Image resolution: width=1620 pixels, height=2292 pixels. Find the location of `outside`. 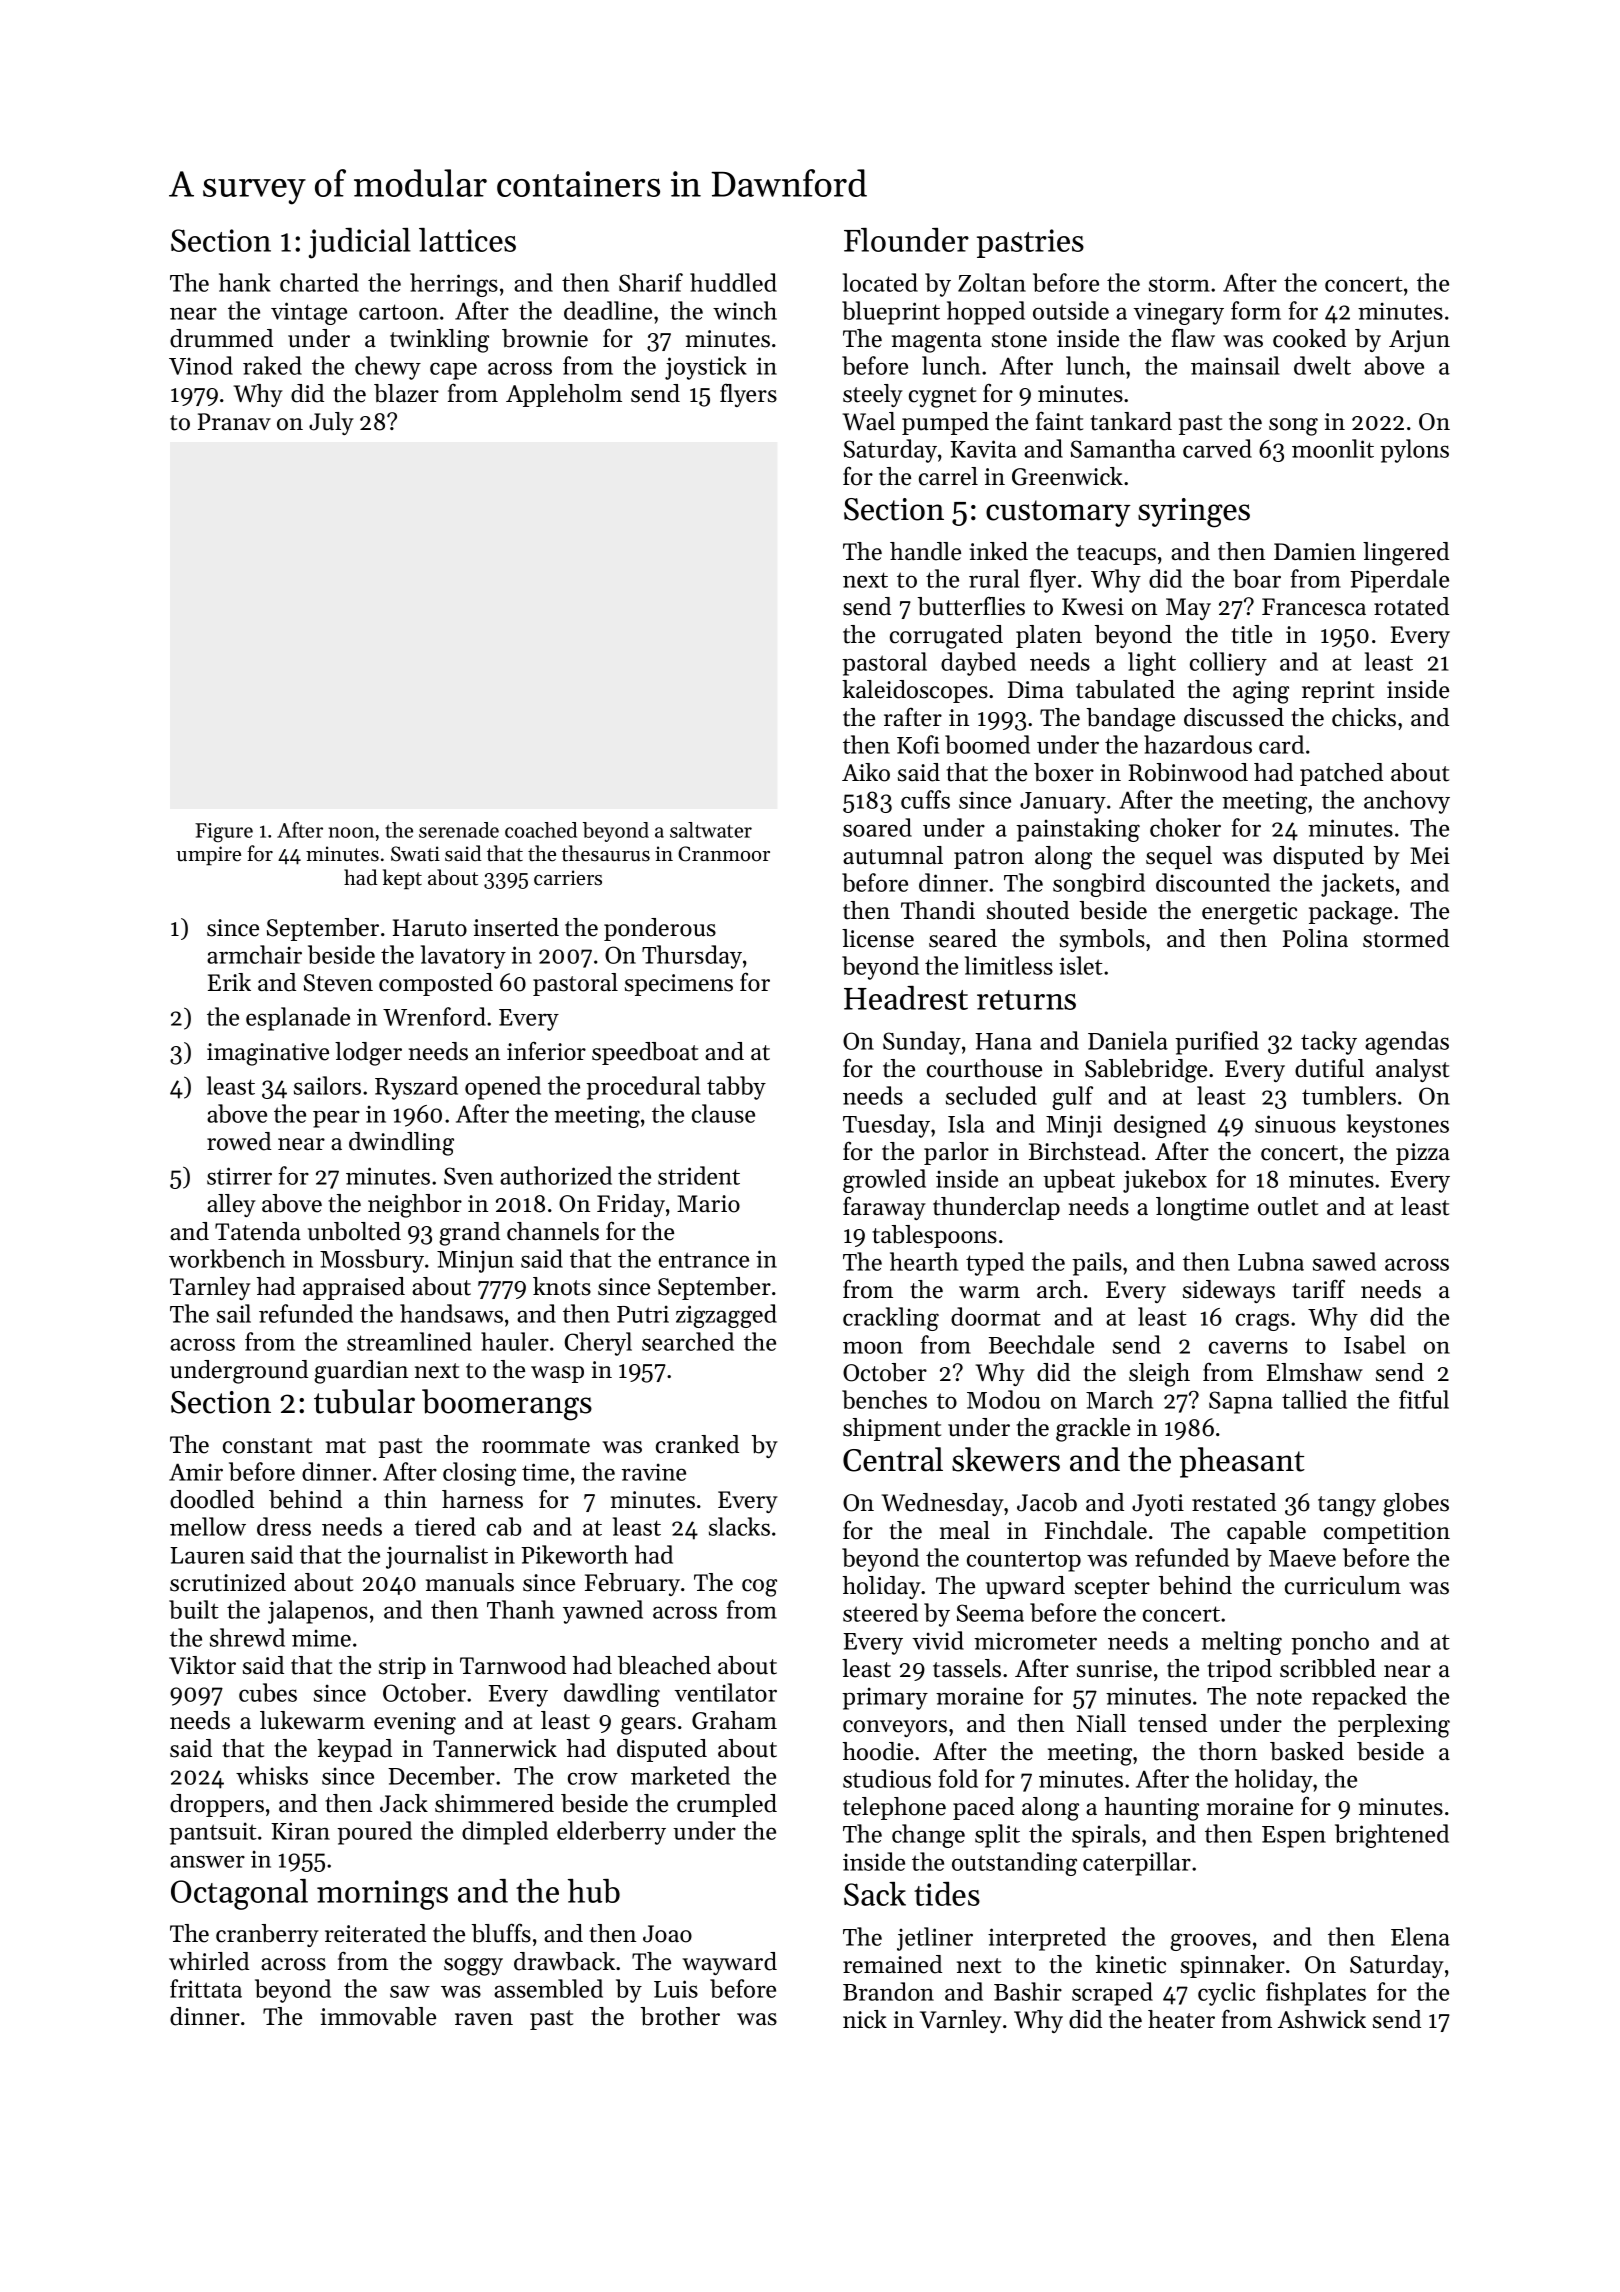

outside is located at coordinates (1071, 310).
